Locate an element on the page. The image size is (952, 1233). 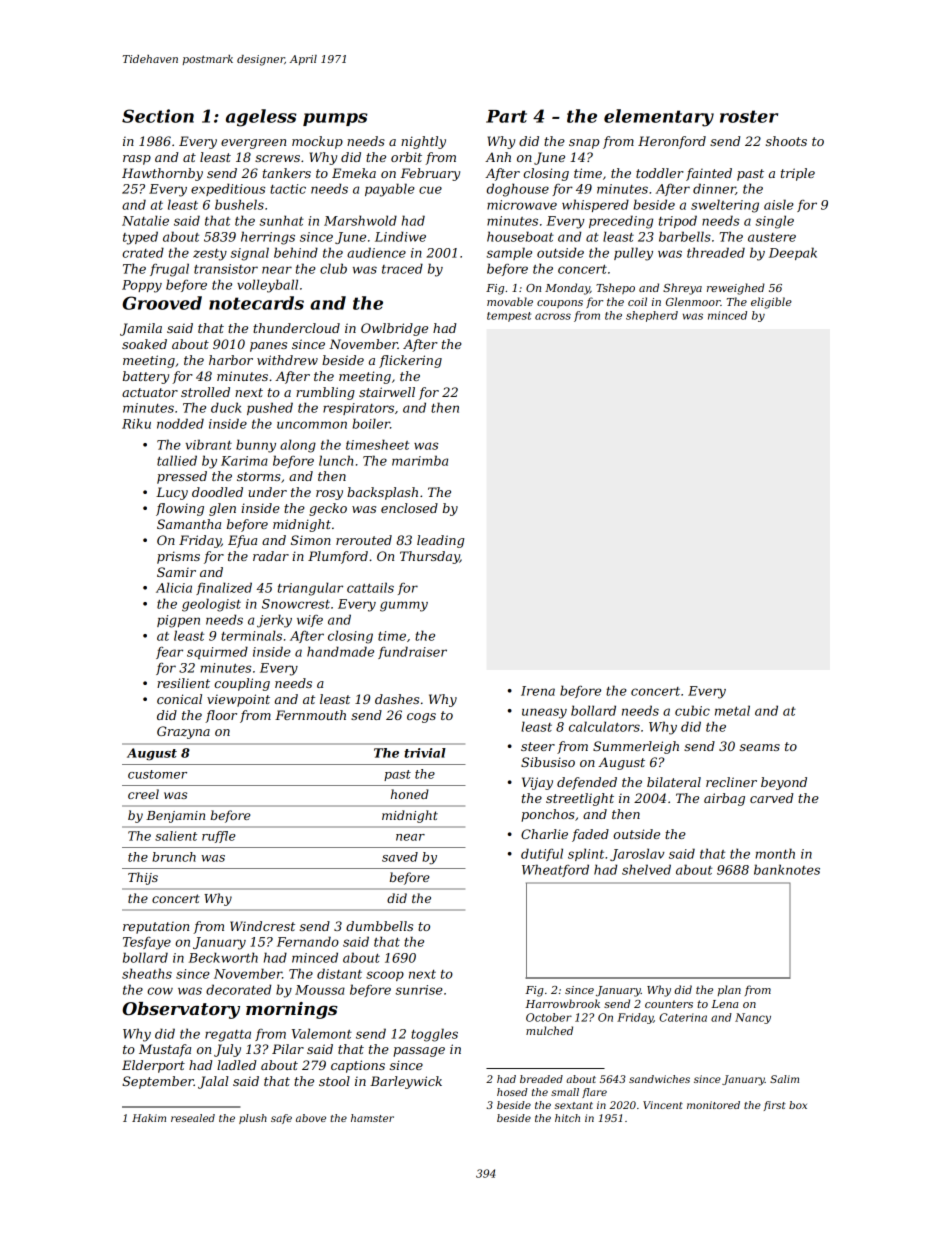
typed is located at coordinates (140, 238).
